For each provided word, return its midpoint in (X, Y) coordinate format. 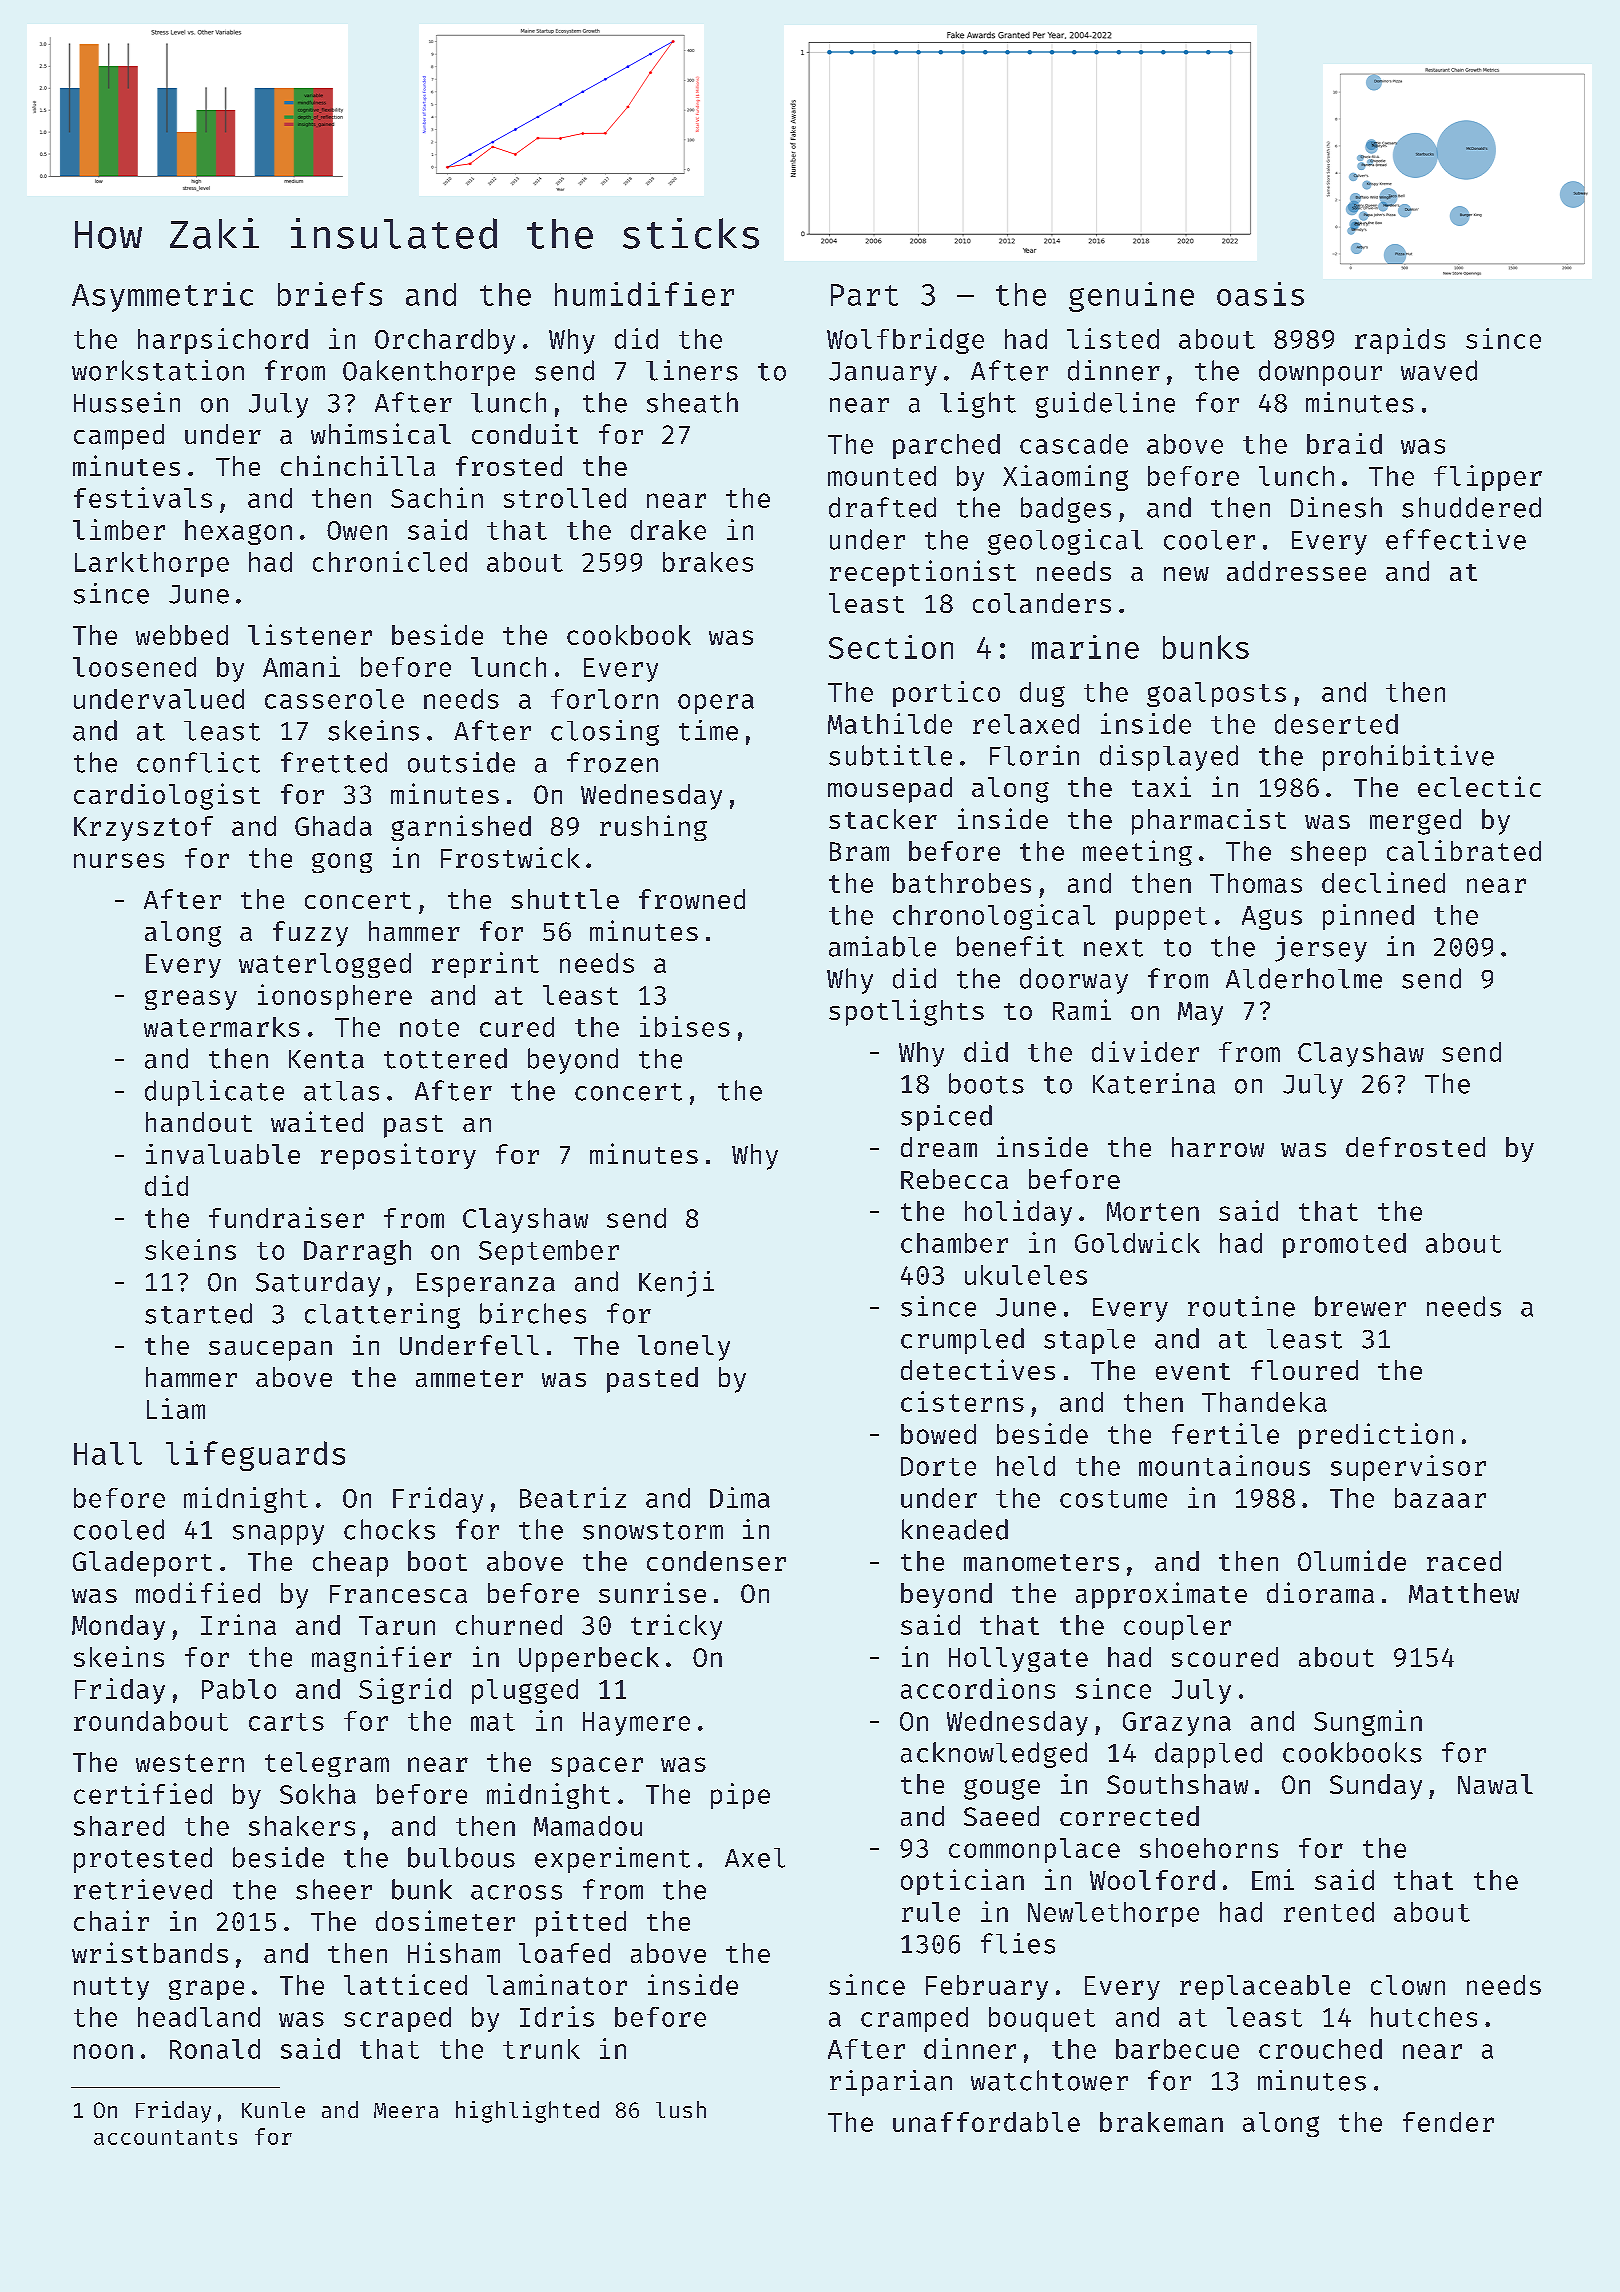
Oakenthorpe (429, 373)
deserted (1336, 724)
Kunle (273, 2110)
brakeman (1161, 2122)
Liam (176, 1408)
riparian (891, 2083)
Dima (740, 1497)
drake (668, 530)
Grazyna (1177, 1724)
